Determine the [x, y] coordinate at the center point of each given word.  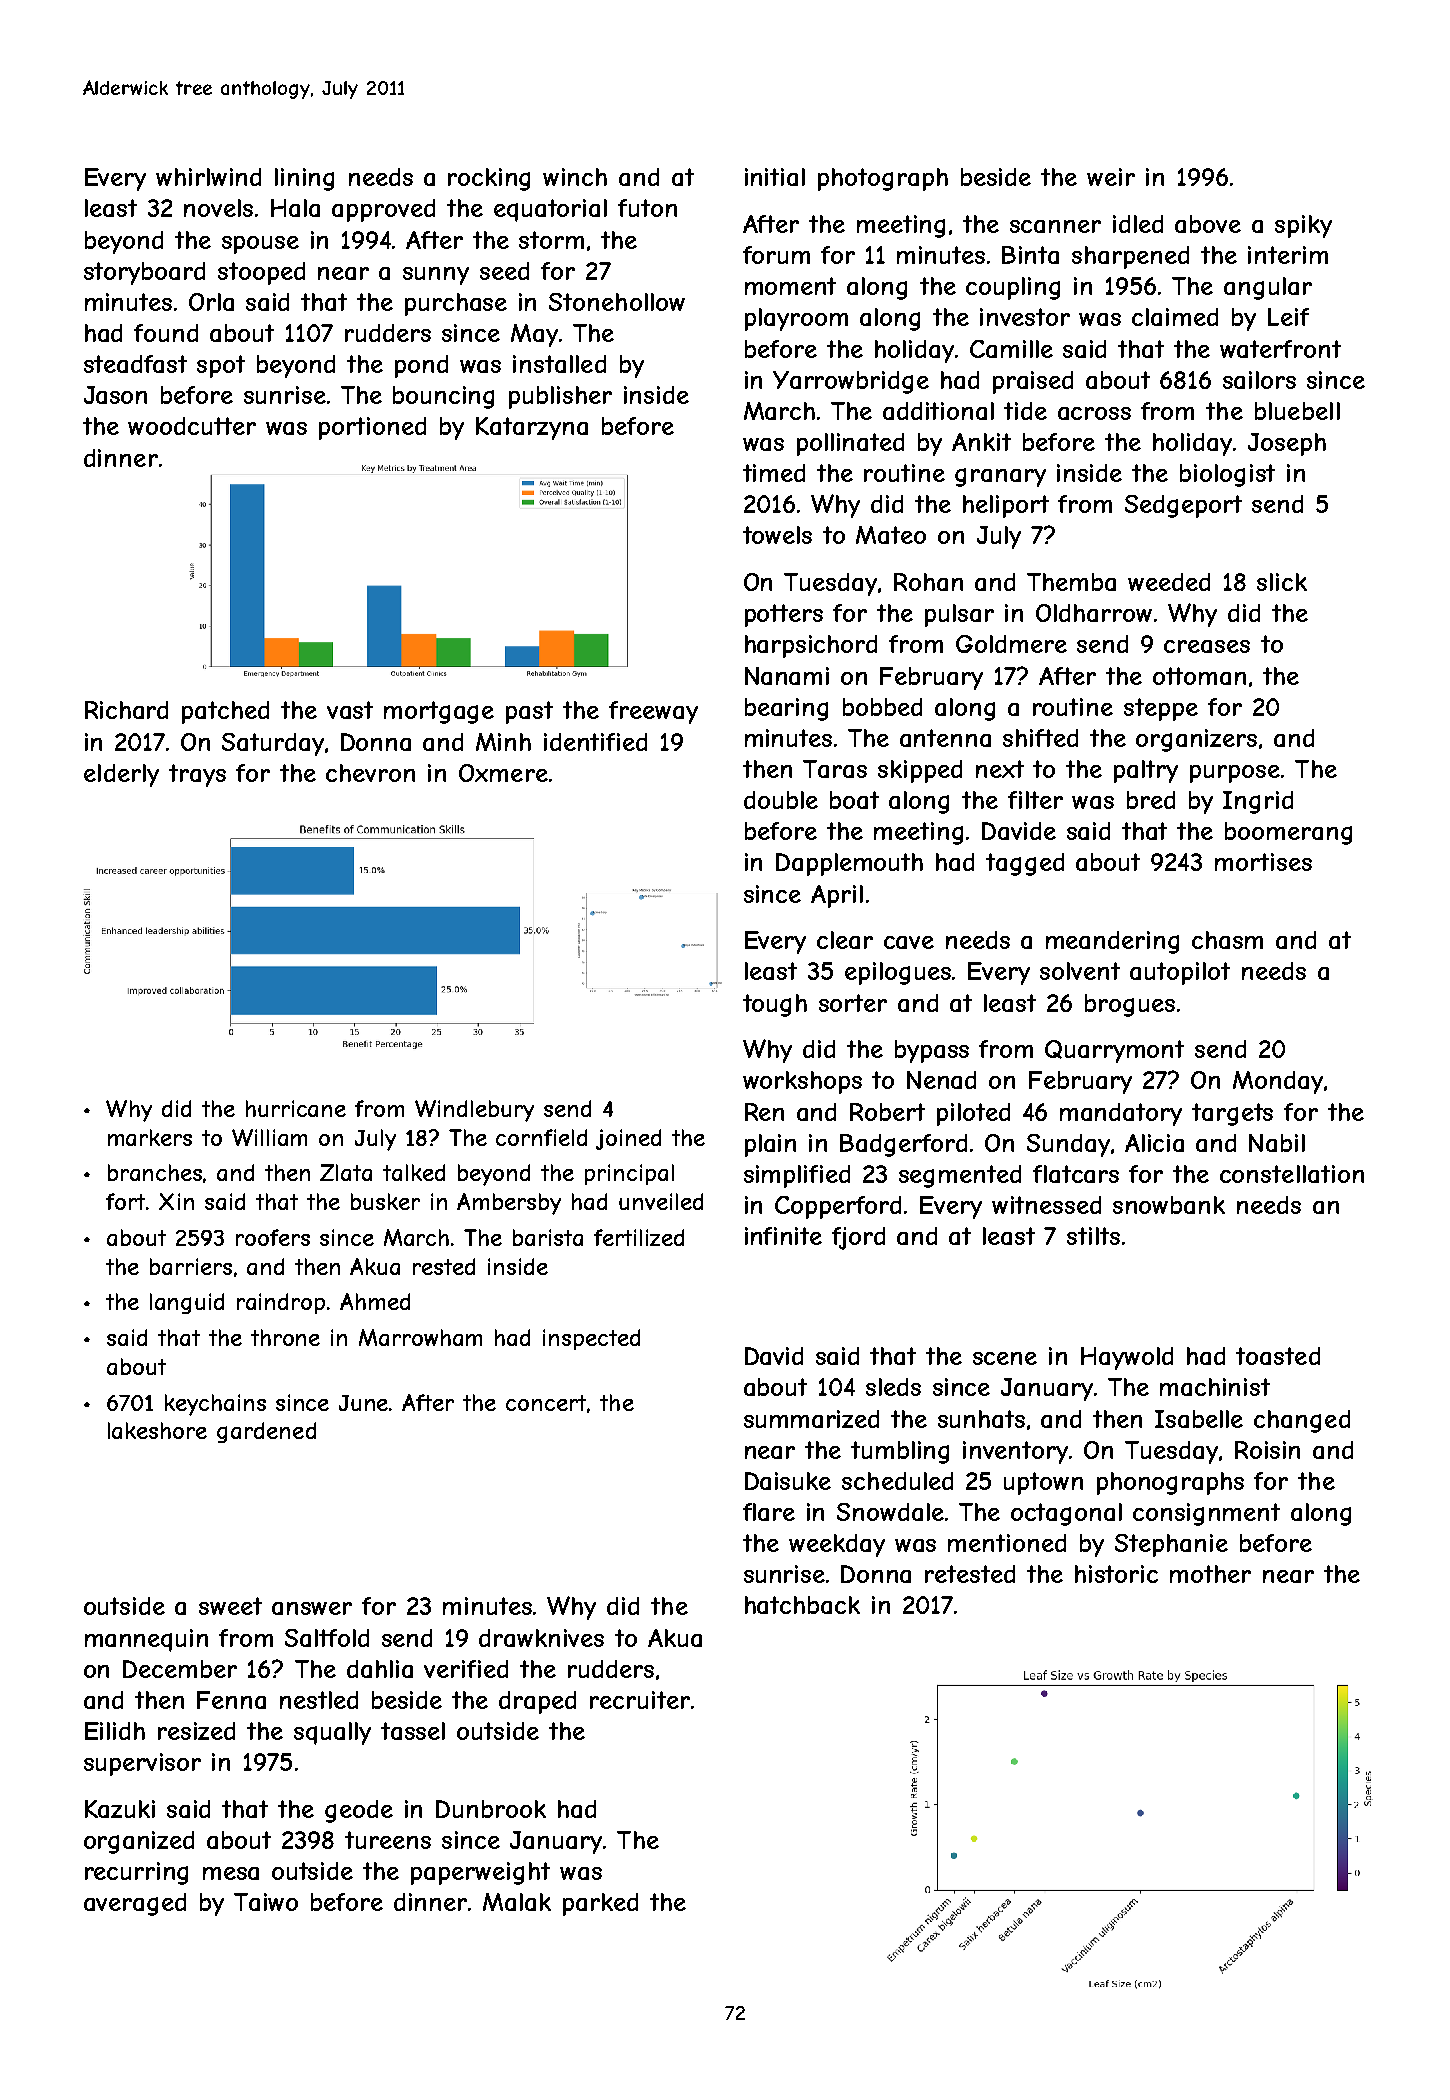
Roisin [1267, 1450]
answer [312, 1608]
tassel [413, 1731]
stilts [1093, 1236]
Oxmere [503, 773]
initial [775, 177]
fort [125, 1201]
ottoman [1199, 676]
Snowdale [890, 1512]
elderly [121, 775]
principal [629, 1174]
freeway [653, 712]
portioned [372, 428]
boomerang [1288, 833]
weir [1111, 177]
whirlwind [208, 177]
